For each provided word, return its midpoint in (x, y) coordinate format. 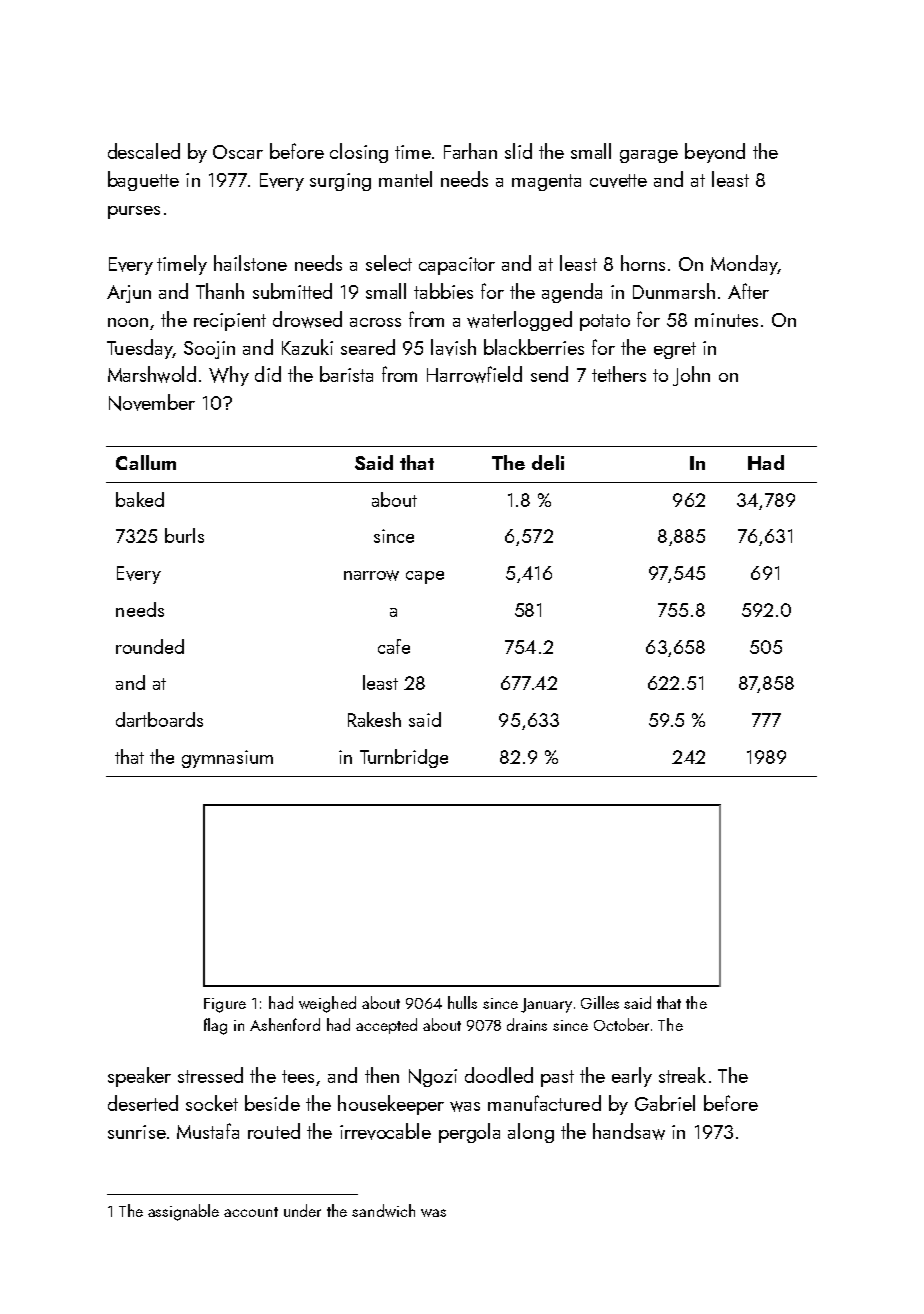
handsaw (629, 1131)
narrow (371, 575)
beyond (715, 153)
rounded (150, 646)
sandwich (383, 1210)
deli (548, 462)
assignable (183, 1212)
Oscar (238, 152)
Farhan (470, 151)
